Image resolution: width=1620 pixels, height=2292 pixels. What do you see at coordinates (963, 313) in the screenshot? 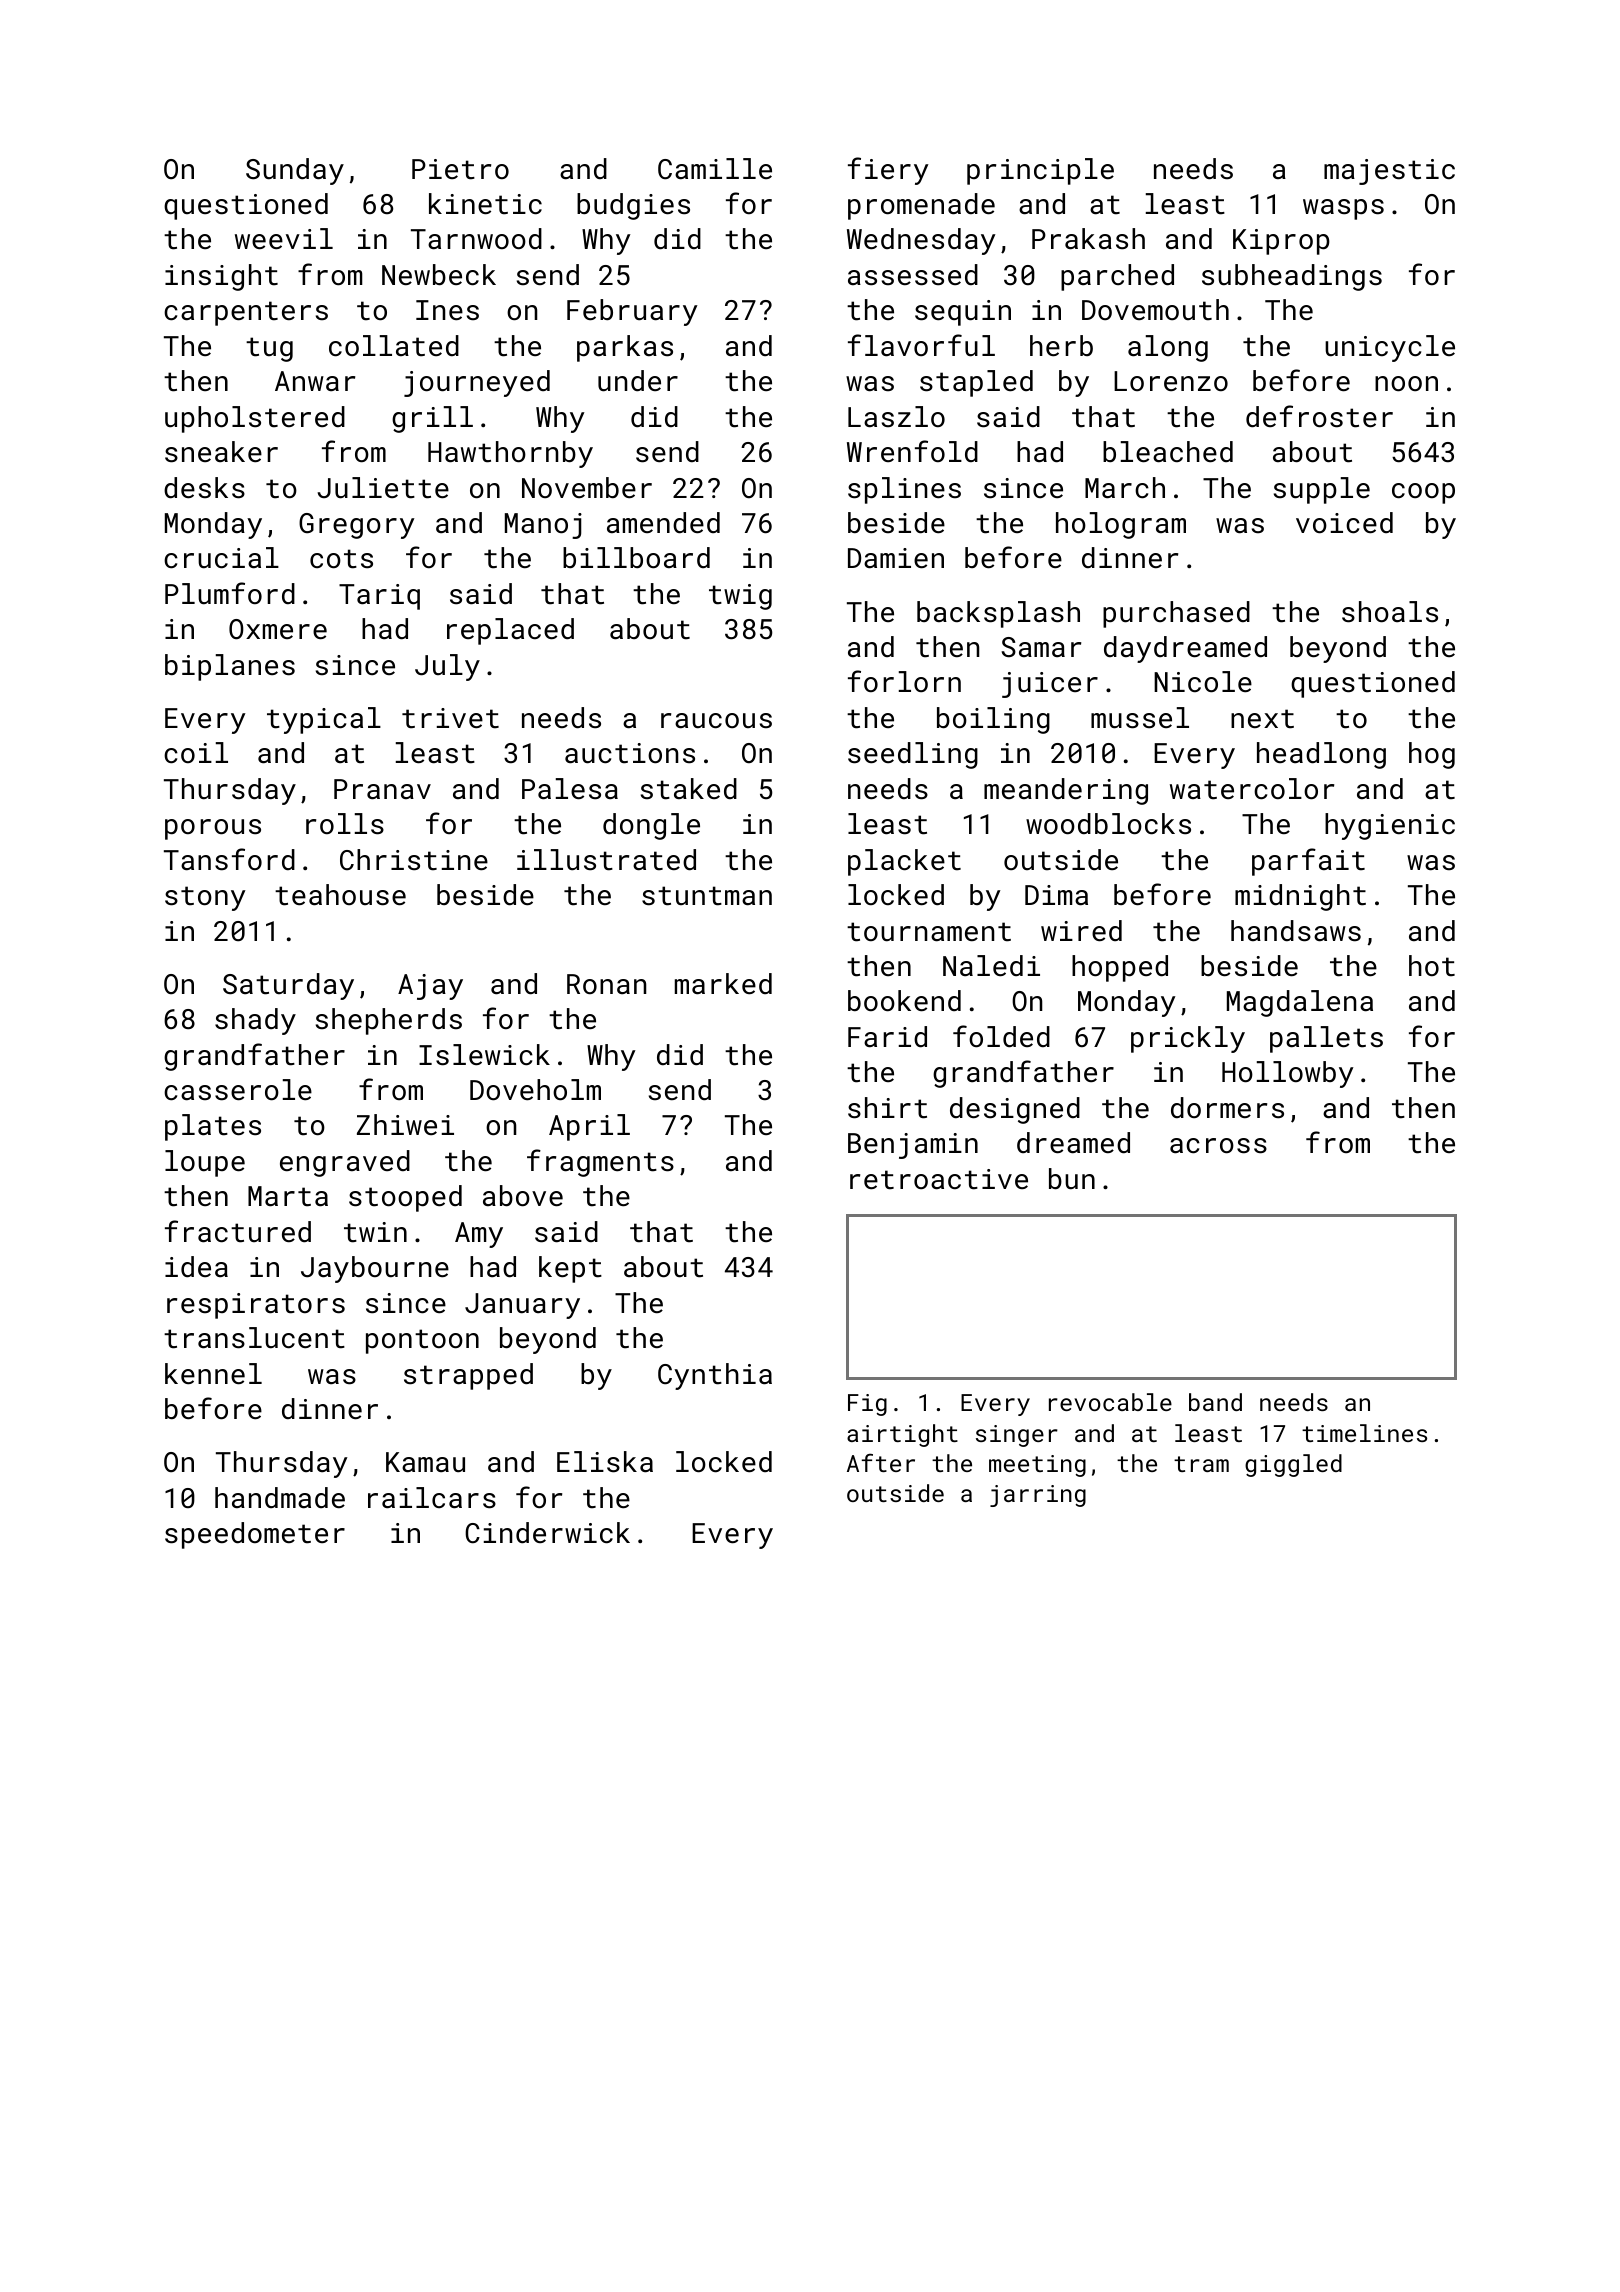
I see `sequin` at bounding box center [963, 313].
